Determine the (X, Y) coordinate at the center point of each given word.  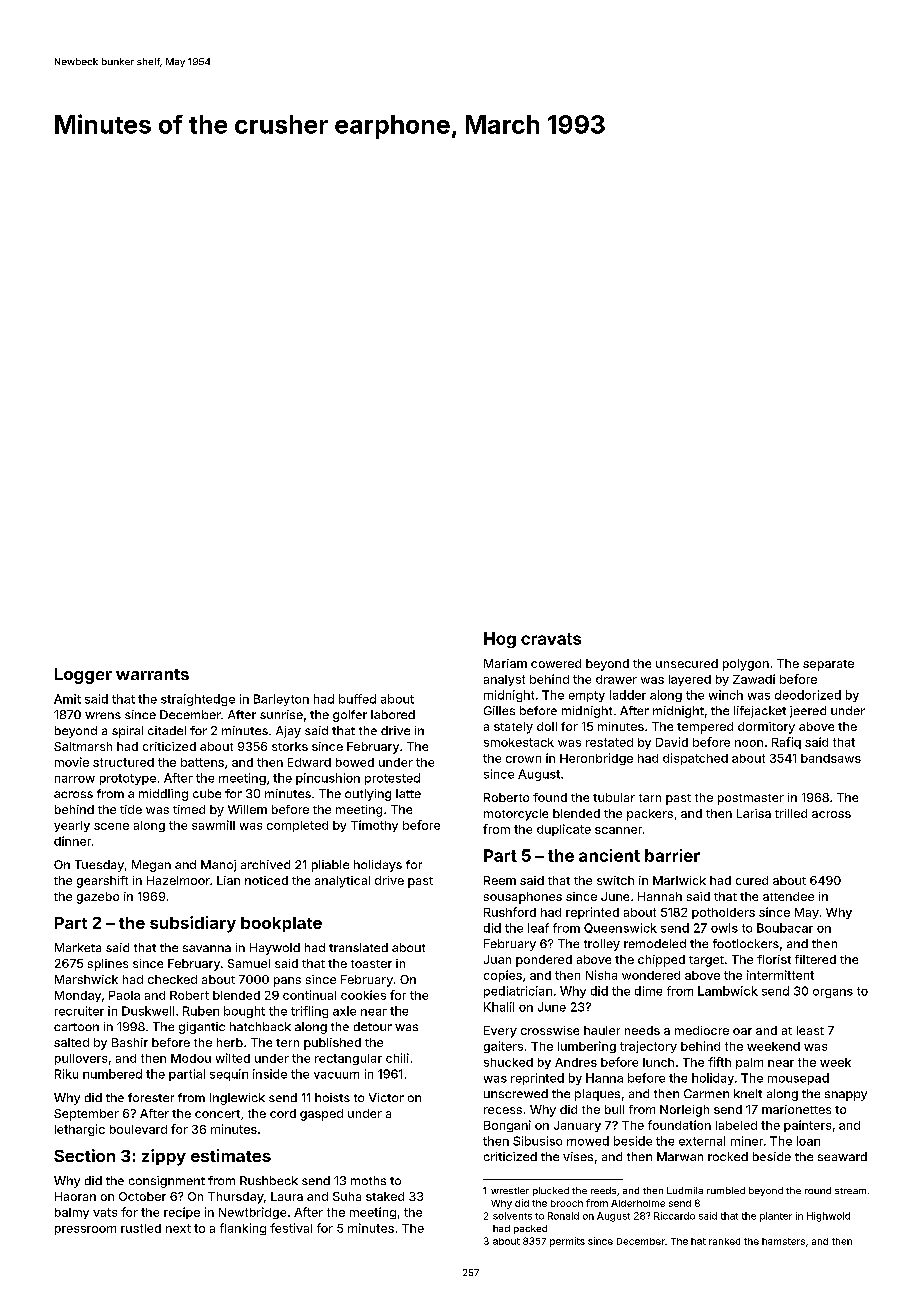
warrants (152, 674)
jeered (808, 712)
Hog (500, 640)
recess (503, 1110)
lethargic (80, 1130)
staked (385, 1196)
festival (291, 1228)
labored (393, 714)
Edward (309, 762)
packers (650, 815)
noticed (266, 880)
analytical (342, 882)
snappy (846, 1096)
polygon (746, 665)
